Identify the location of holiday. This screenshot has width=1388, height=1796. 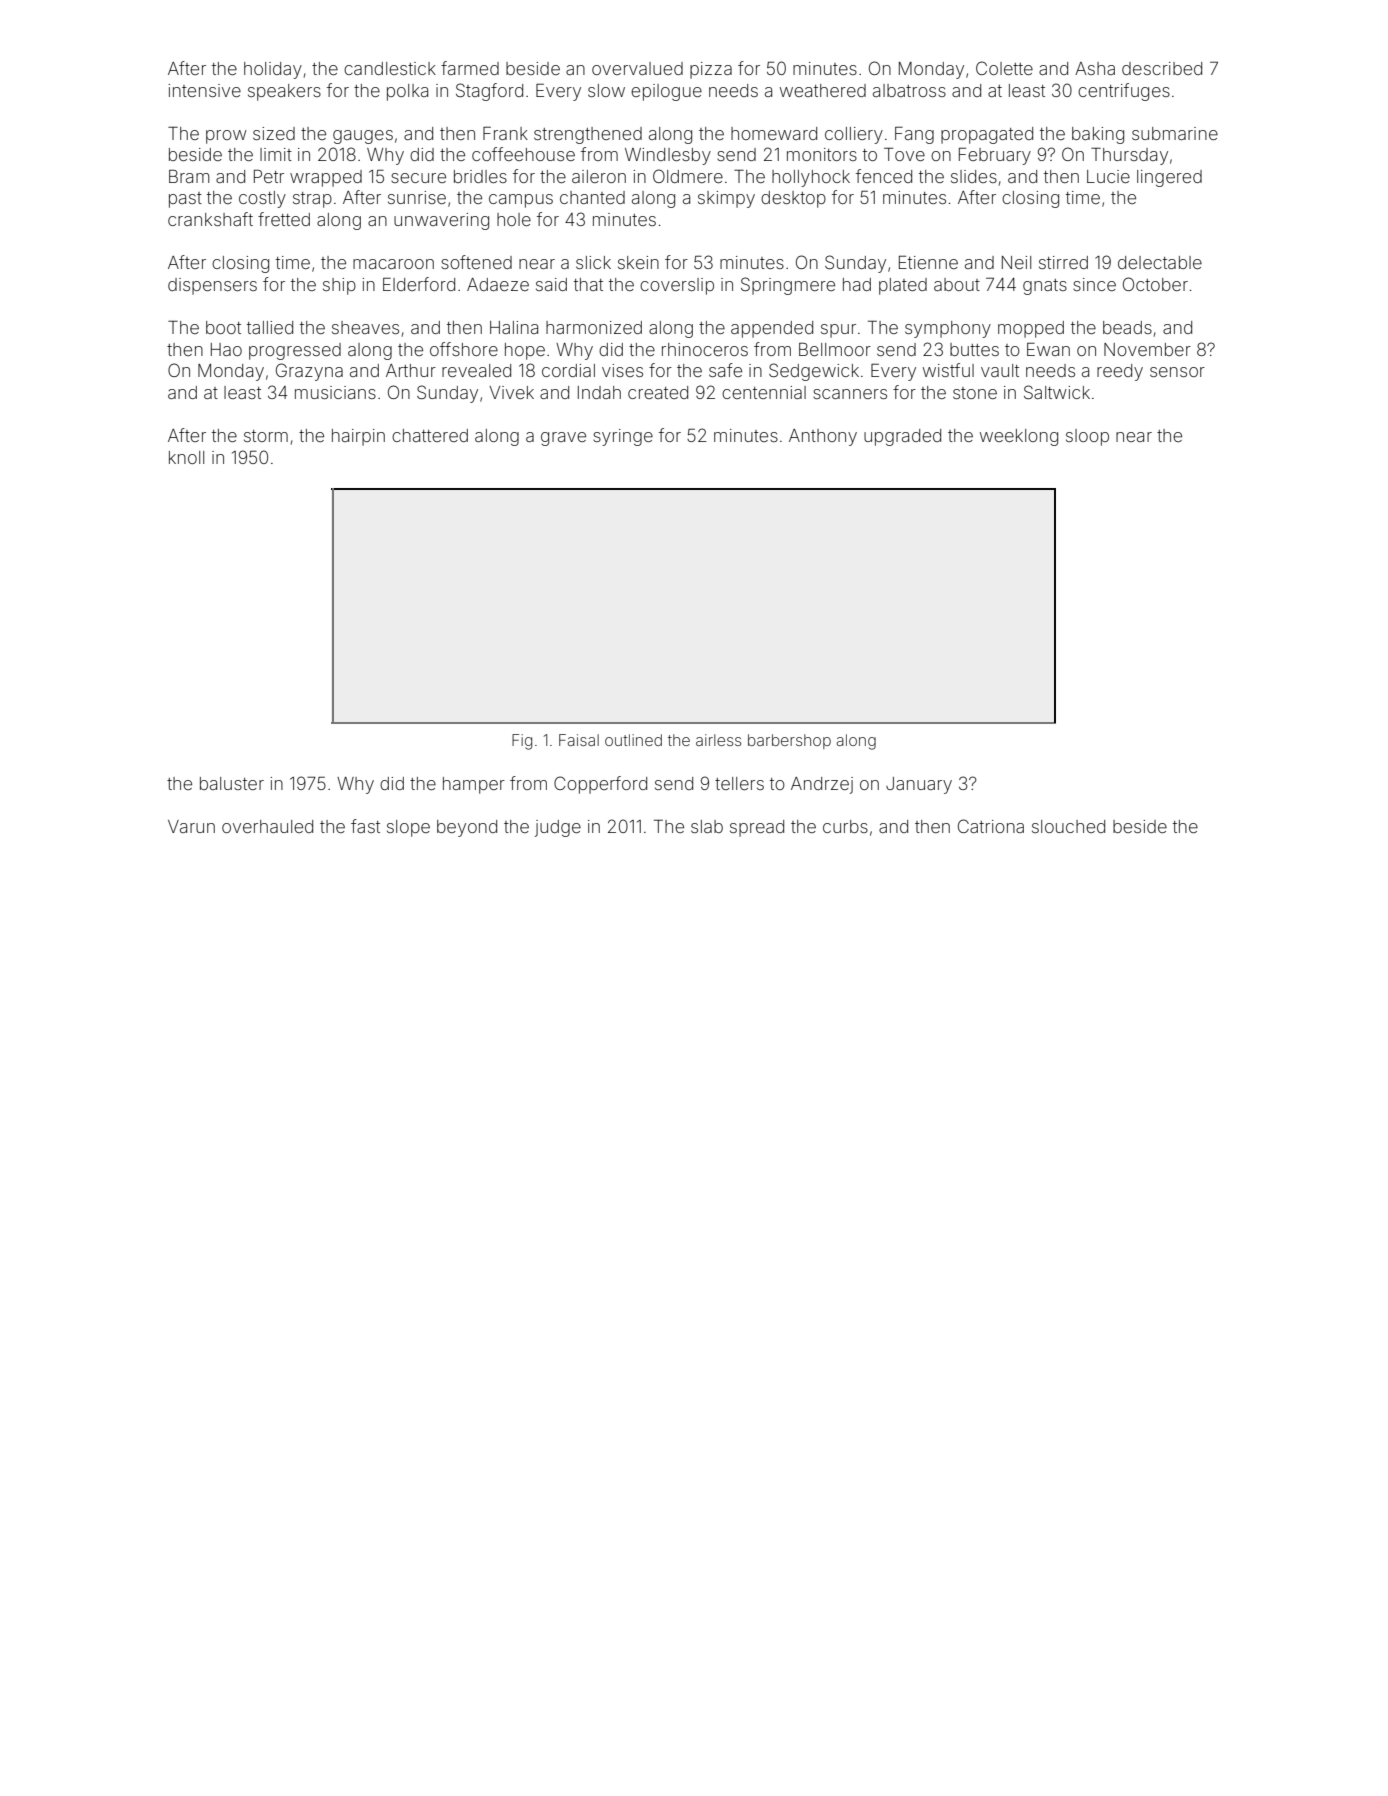
(273, 70).
